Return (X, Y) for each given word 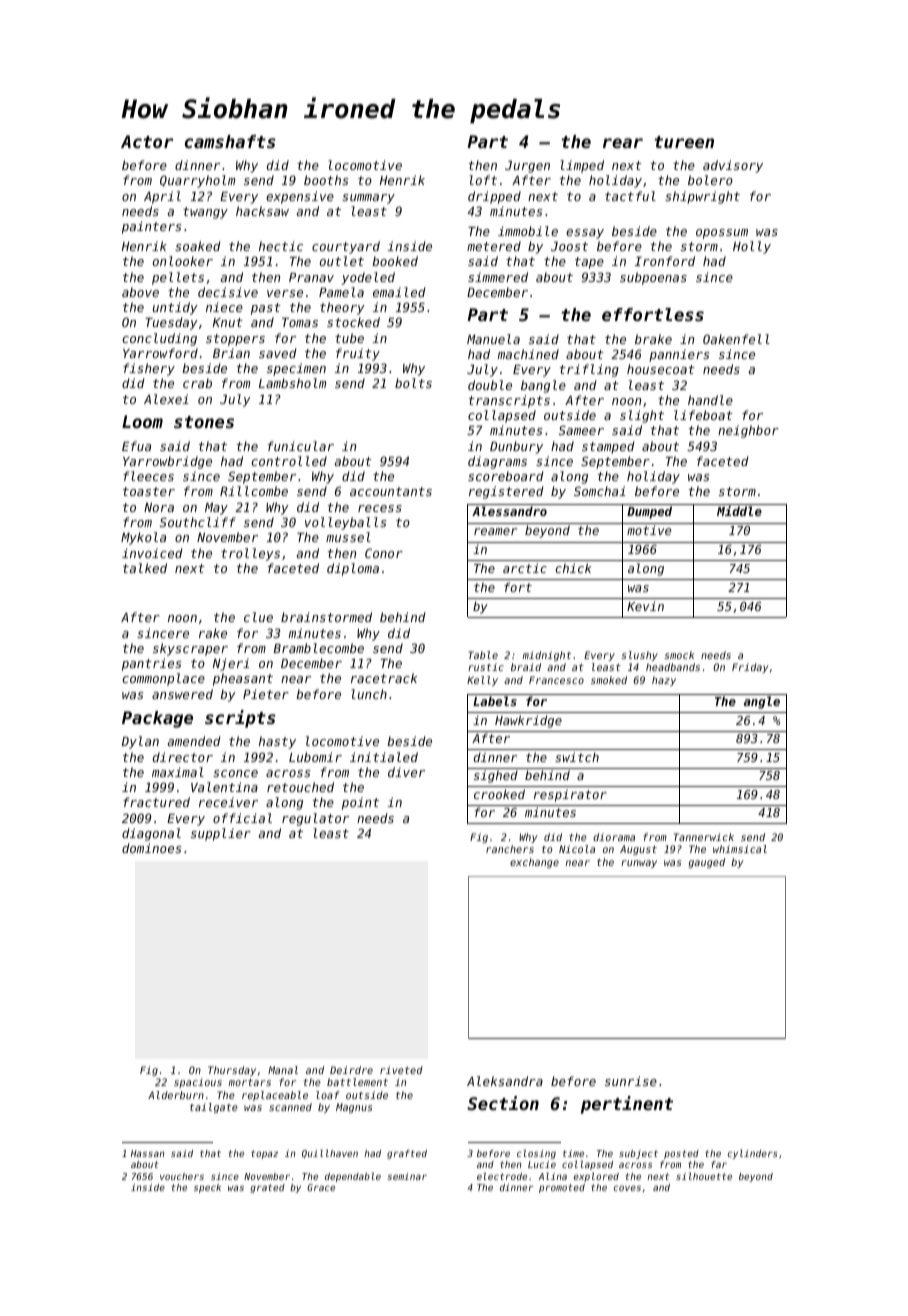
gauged (706, 863)
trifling (589, 370)
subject (638, 1154)
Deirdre (351, 1070)
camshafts (230, 141)
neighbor (748, 431)
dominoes (151, 848)
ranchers (510, 849)
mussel (348, 537)
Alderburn (176, 1095)
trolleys (250, 554)
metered (494, 246)
